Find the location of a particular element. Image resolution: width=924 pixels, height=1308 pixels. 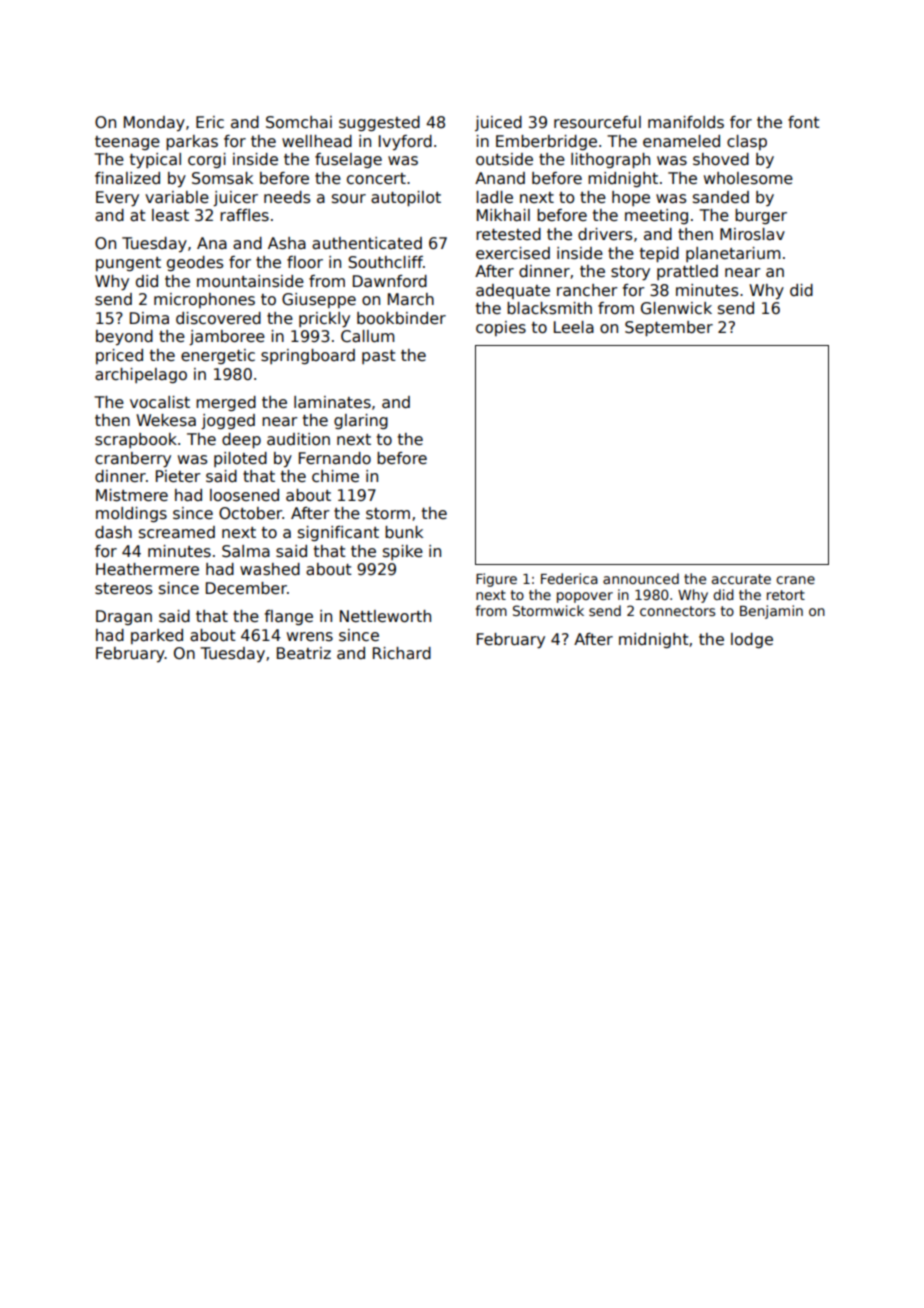

prattled is located at coordinates (687, 272).
